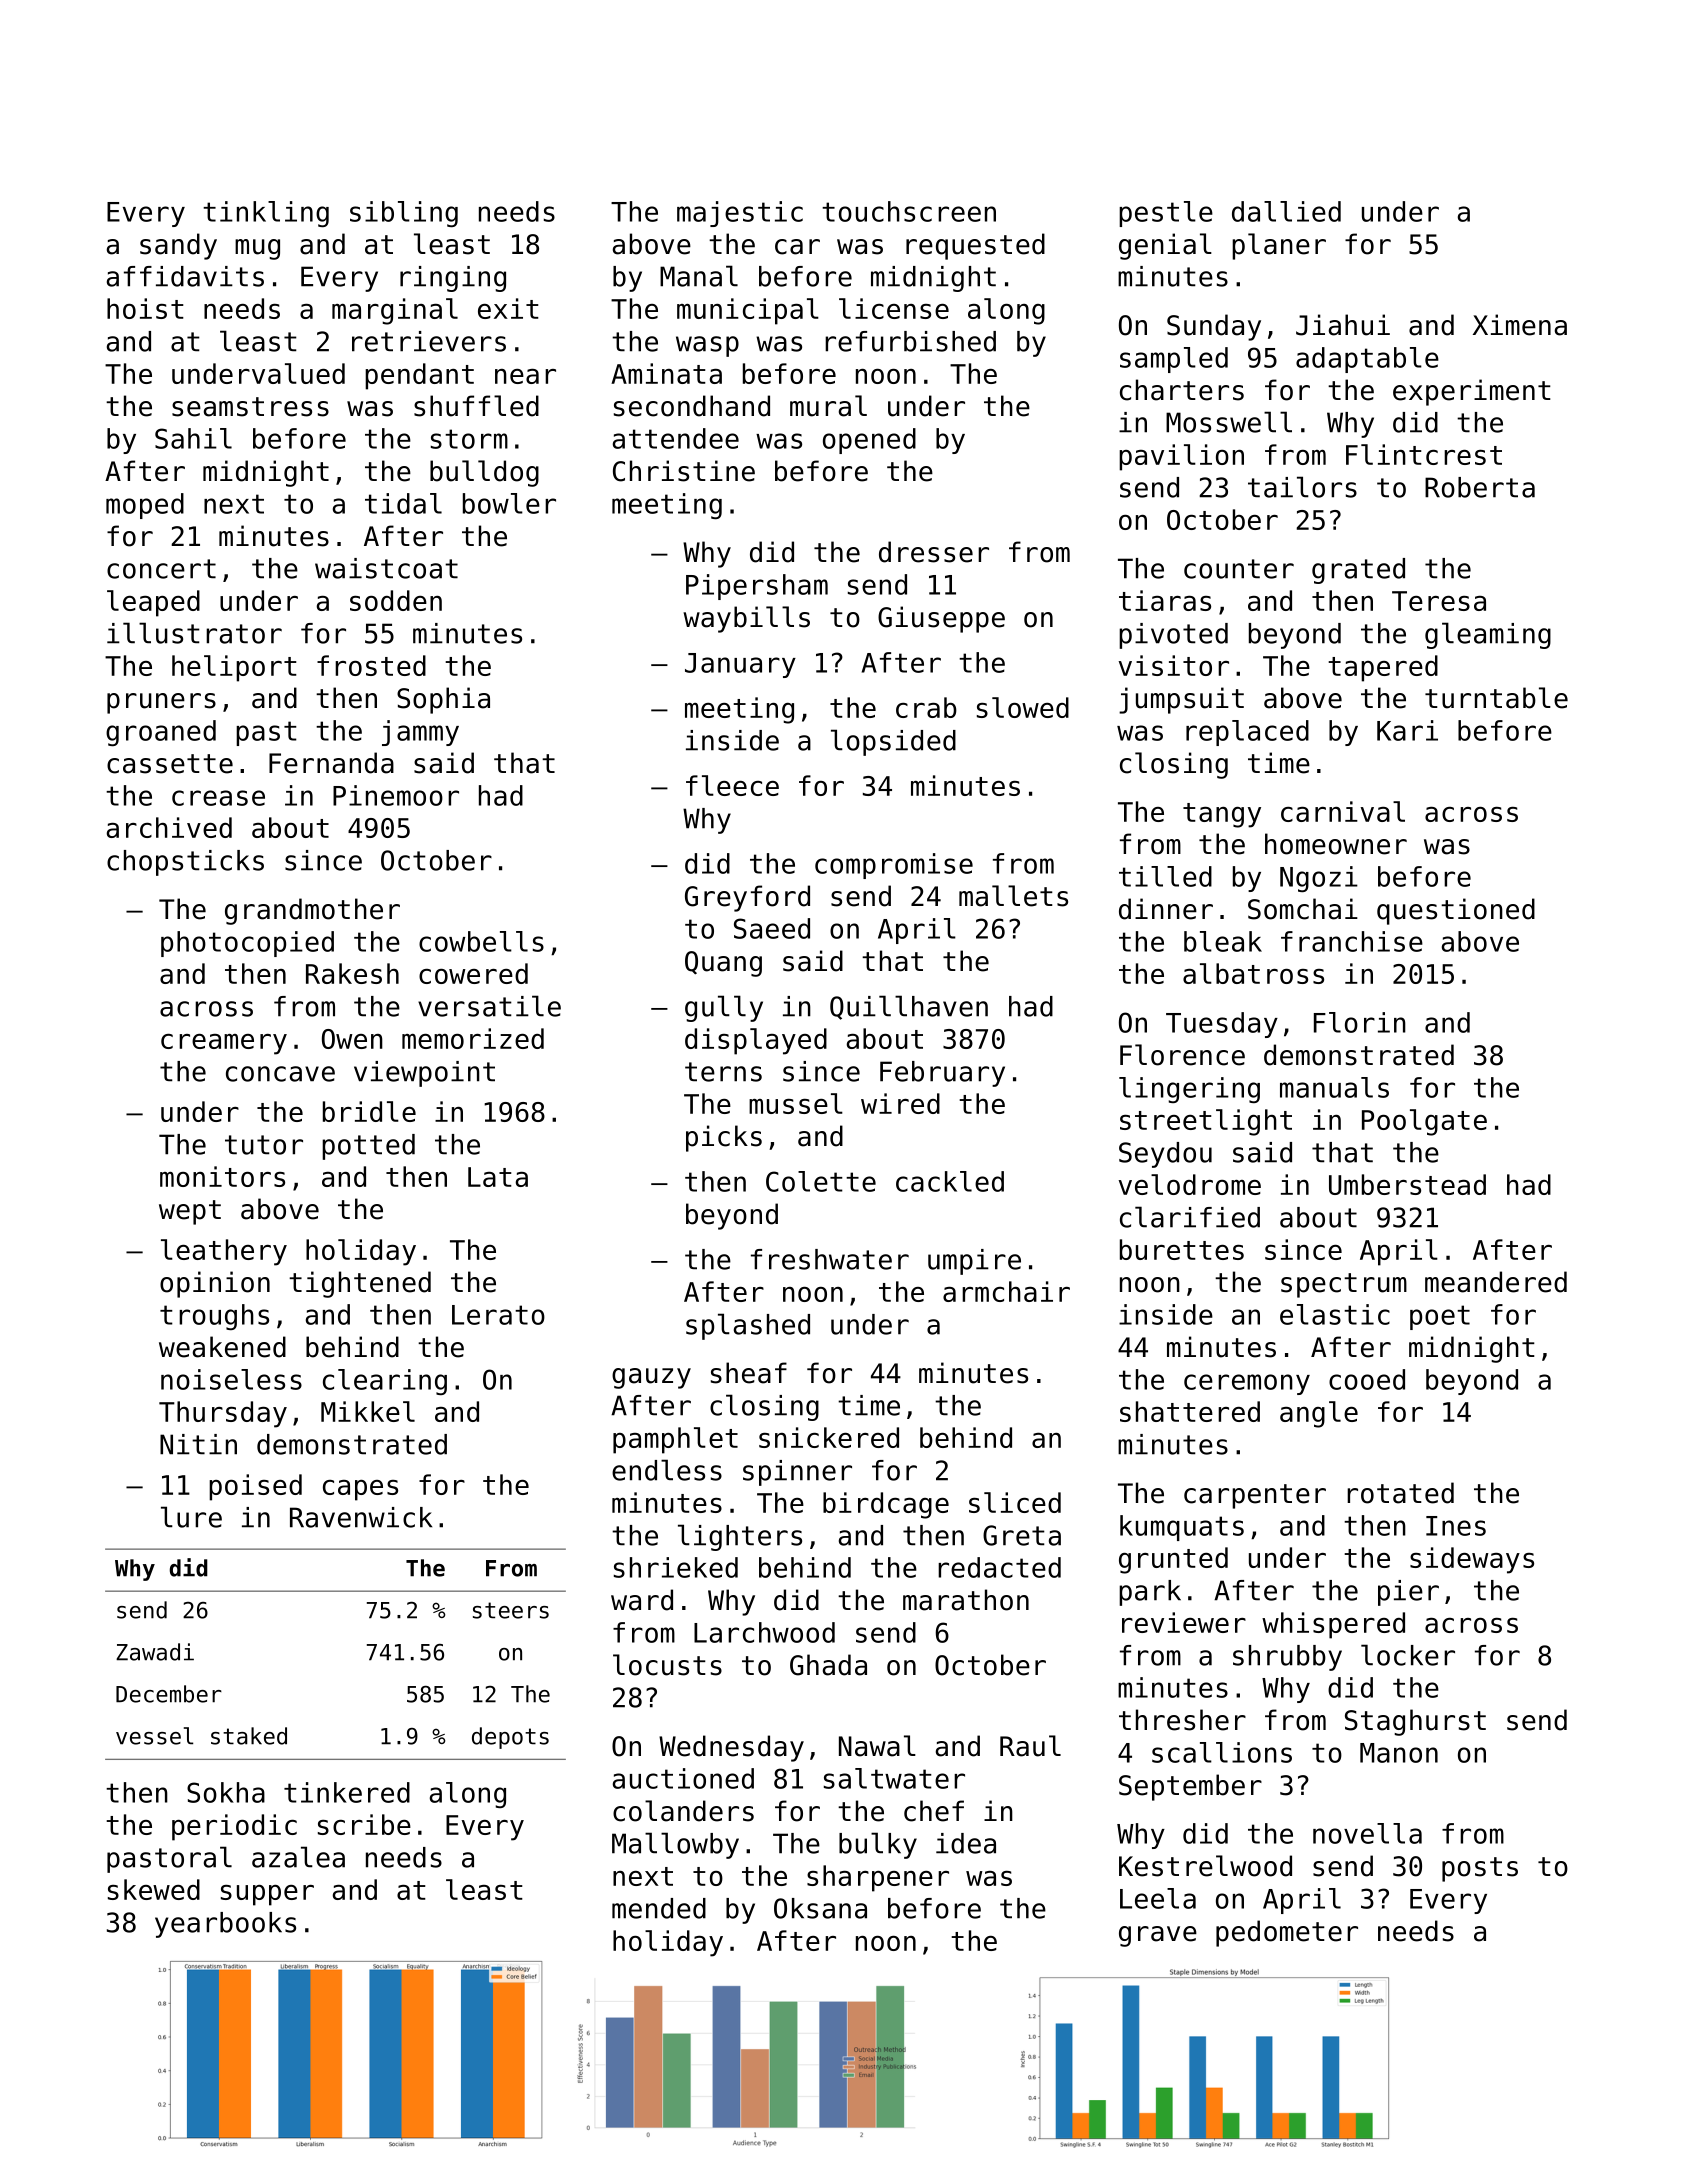 The height and width of the image is (2178, 1683). What do you see at coordinates (910, 341) in the image?
I see `refurbished` at bounding box center [910, 341].
